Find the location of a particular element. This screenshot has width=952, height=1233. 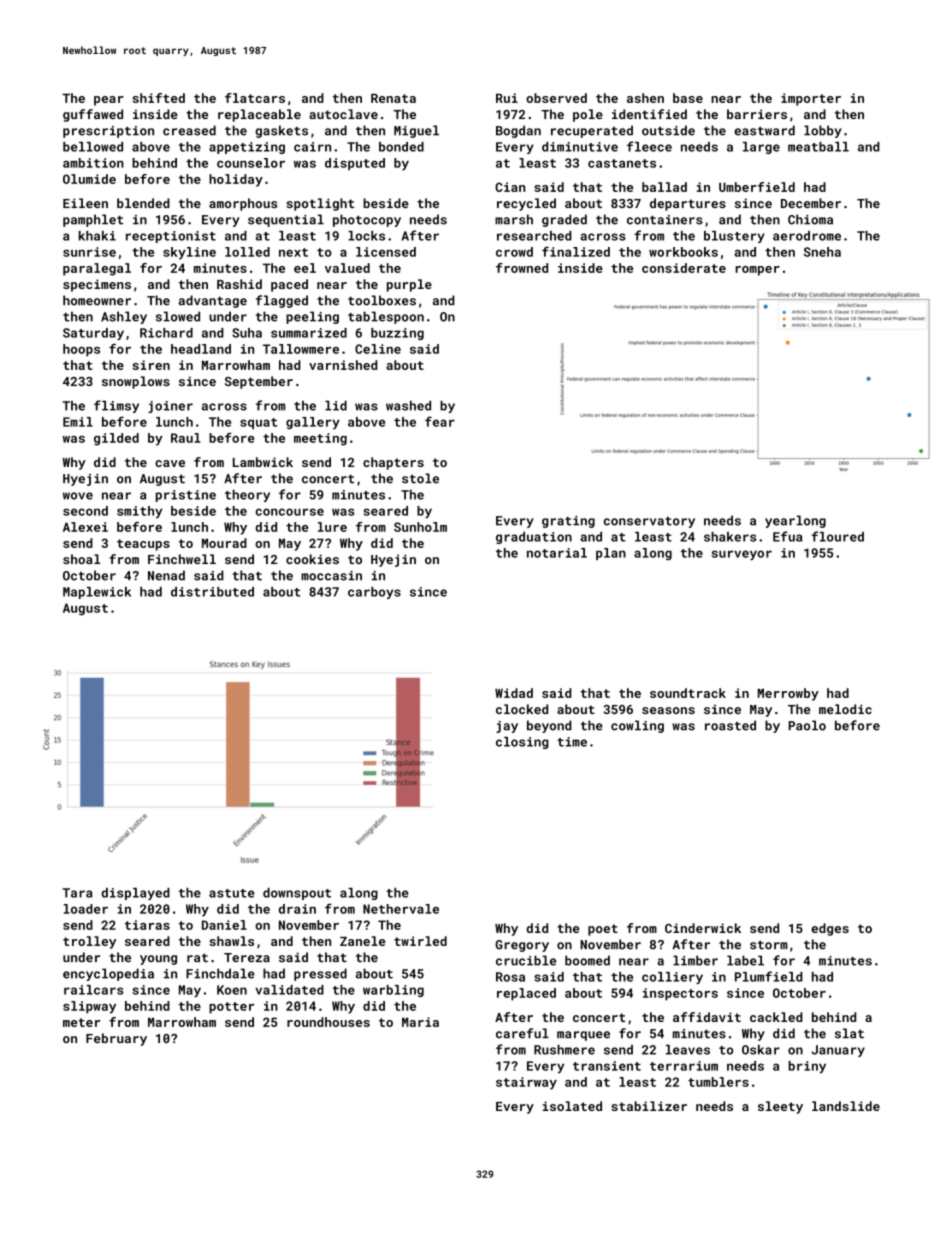

affidavit is located at coordinates (707, 1017).
